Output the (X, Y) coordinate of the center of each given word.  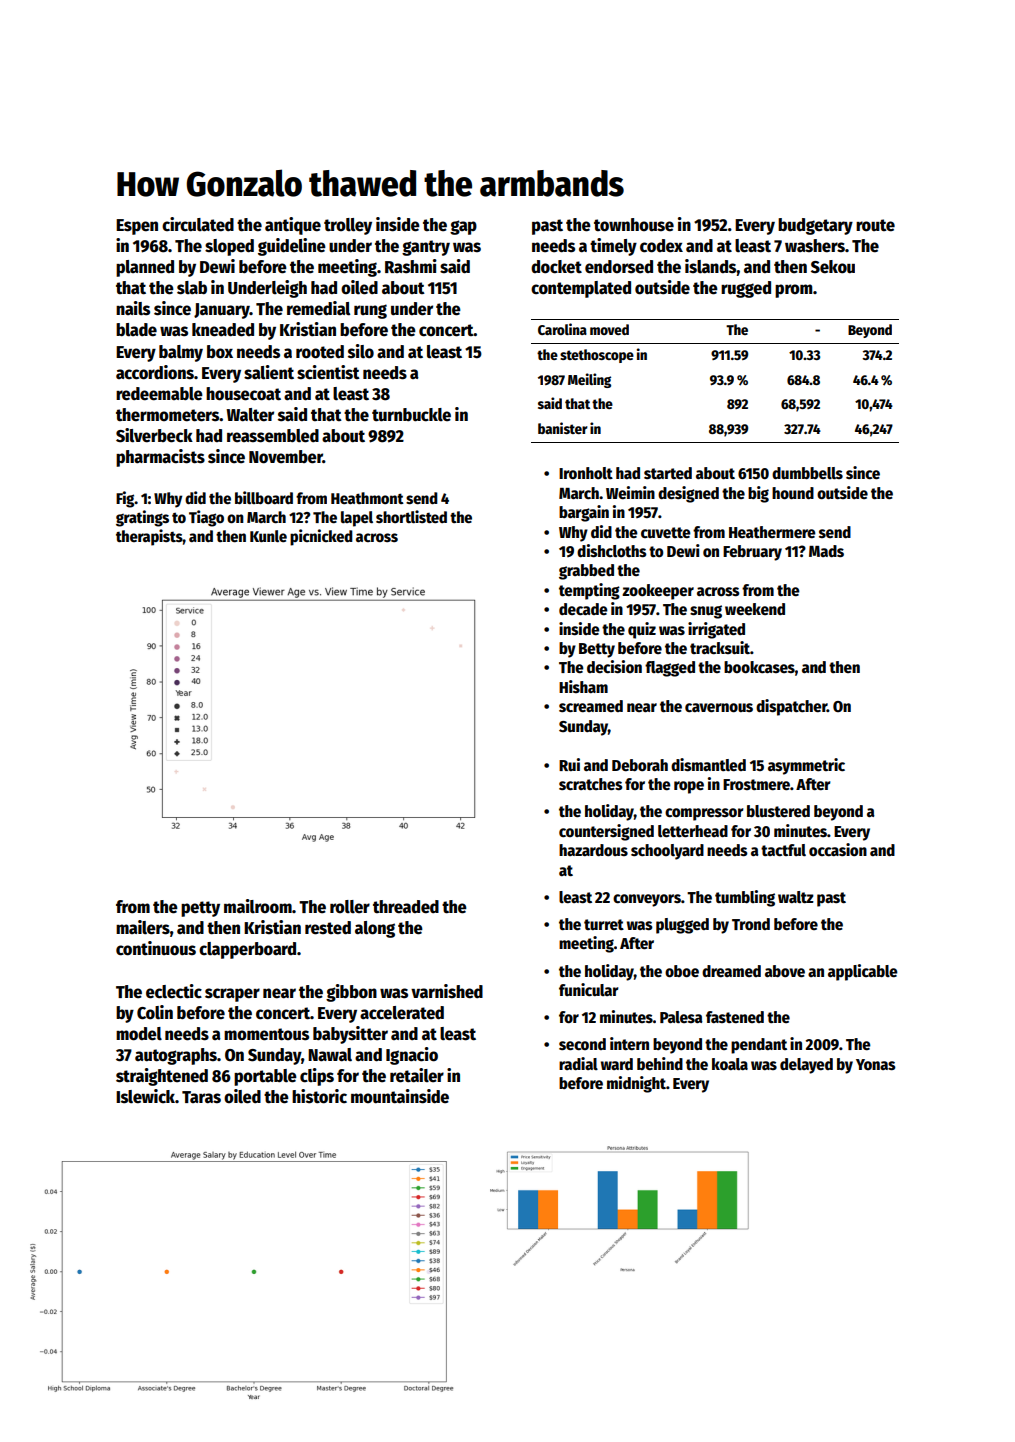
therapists (149, 537)
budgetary (815, 226)
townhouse (634, 225)
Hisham (583, 686)
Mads (826, 551)
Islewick (145, 1096)
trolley (348, 226)
